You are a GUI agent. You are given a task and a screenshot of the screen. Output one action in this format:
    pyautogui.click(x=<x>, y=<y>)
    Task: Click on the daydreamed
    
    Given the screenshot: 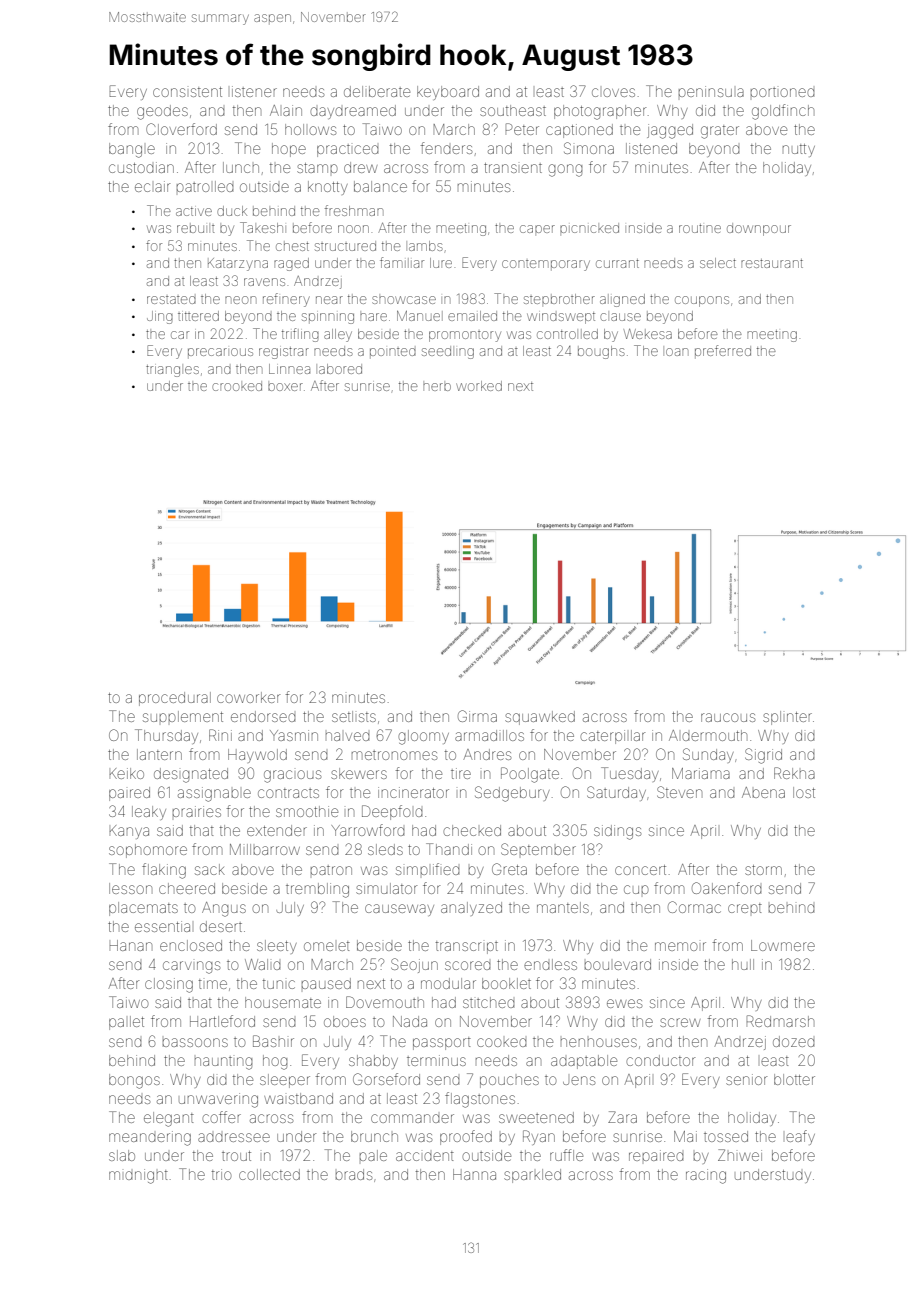 What is the action you would take?
    pyautogui.click(x=353, y=112)
